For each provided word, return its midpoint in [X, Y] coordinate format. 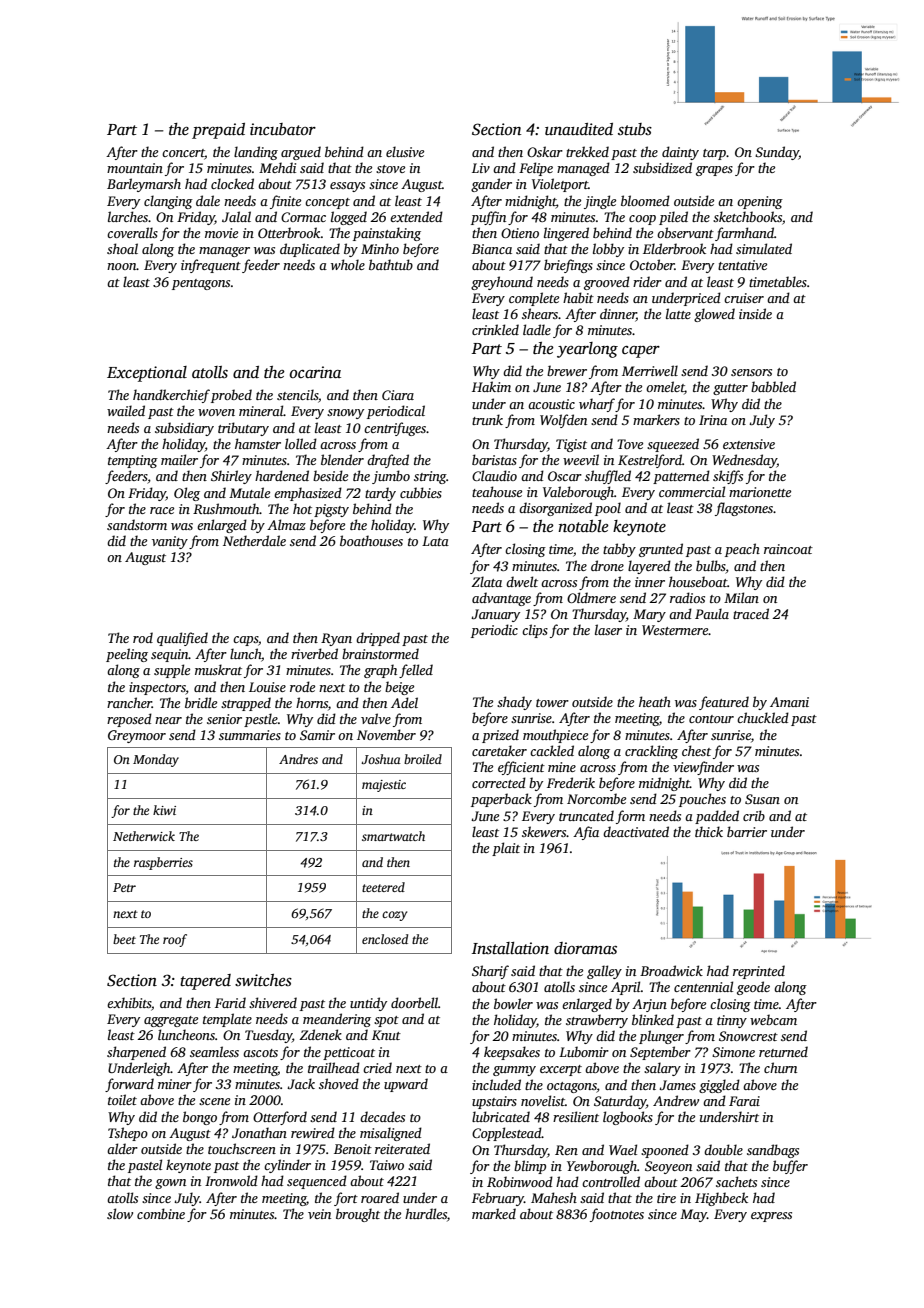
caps [245, 641]
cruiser [744, 298]
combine [161, 1213]
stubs [635, 129]
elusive [405, 151]
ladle [537, 329]
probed [231, 396]
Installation [510, 948]
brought [358, 1215]
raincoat [788, 549]
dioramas [585, 948]
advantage [501, 599]
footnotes [617, 1215]
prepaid [218, 131]
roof [175, 940]
